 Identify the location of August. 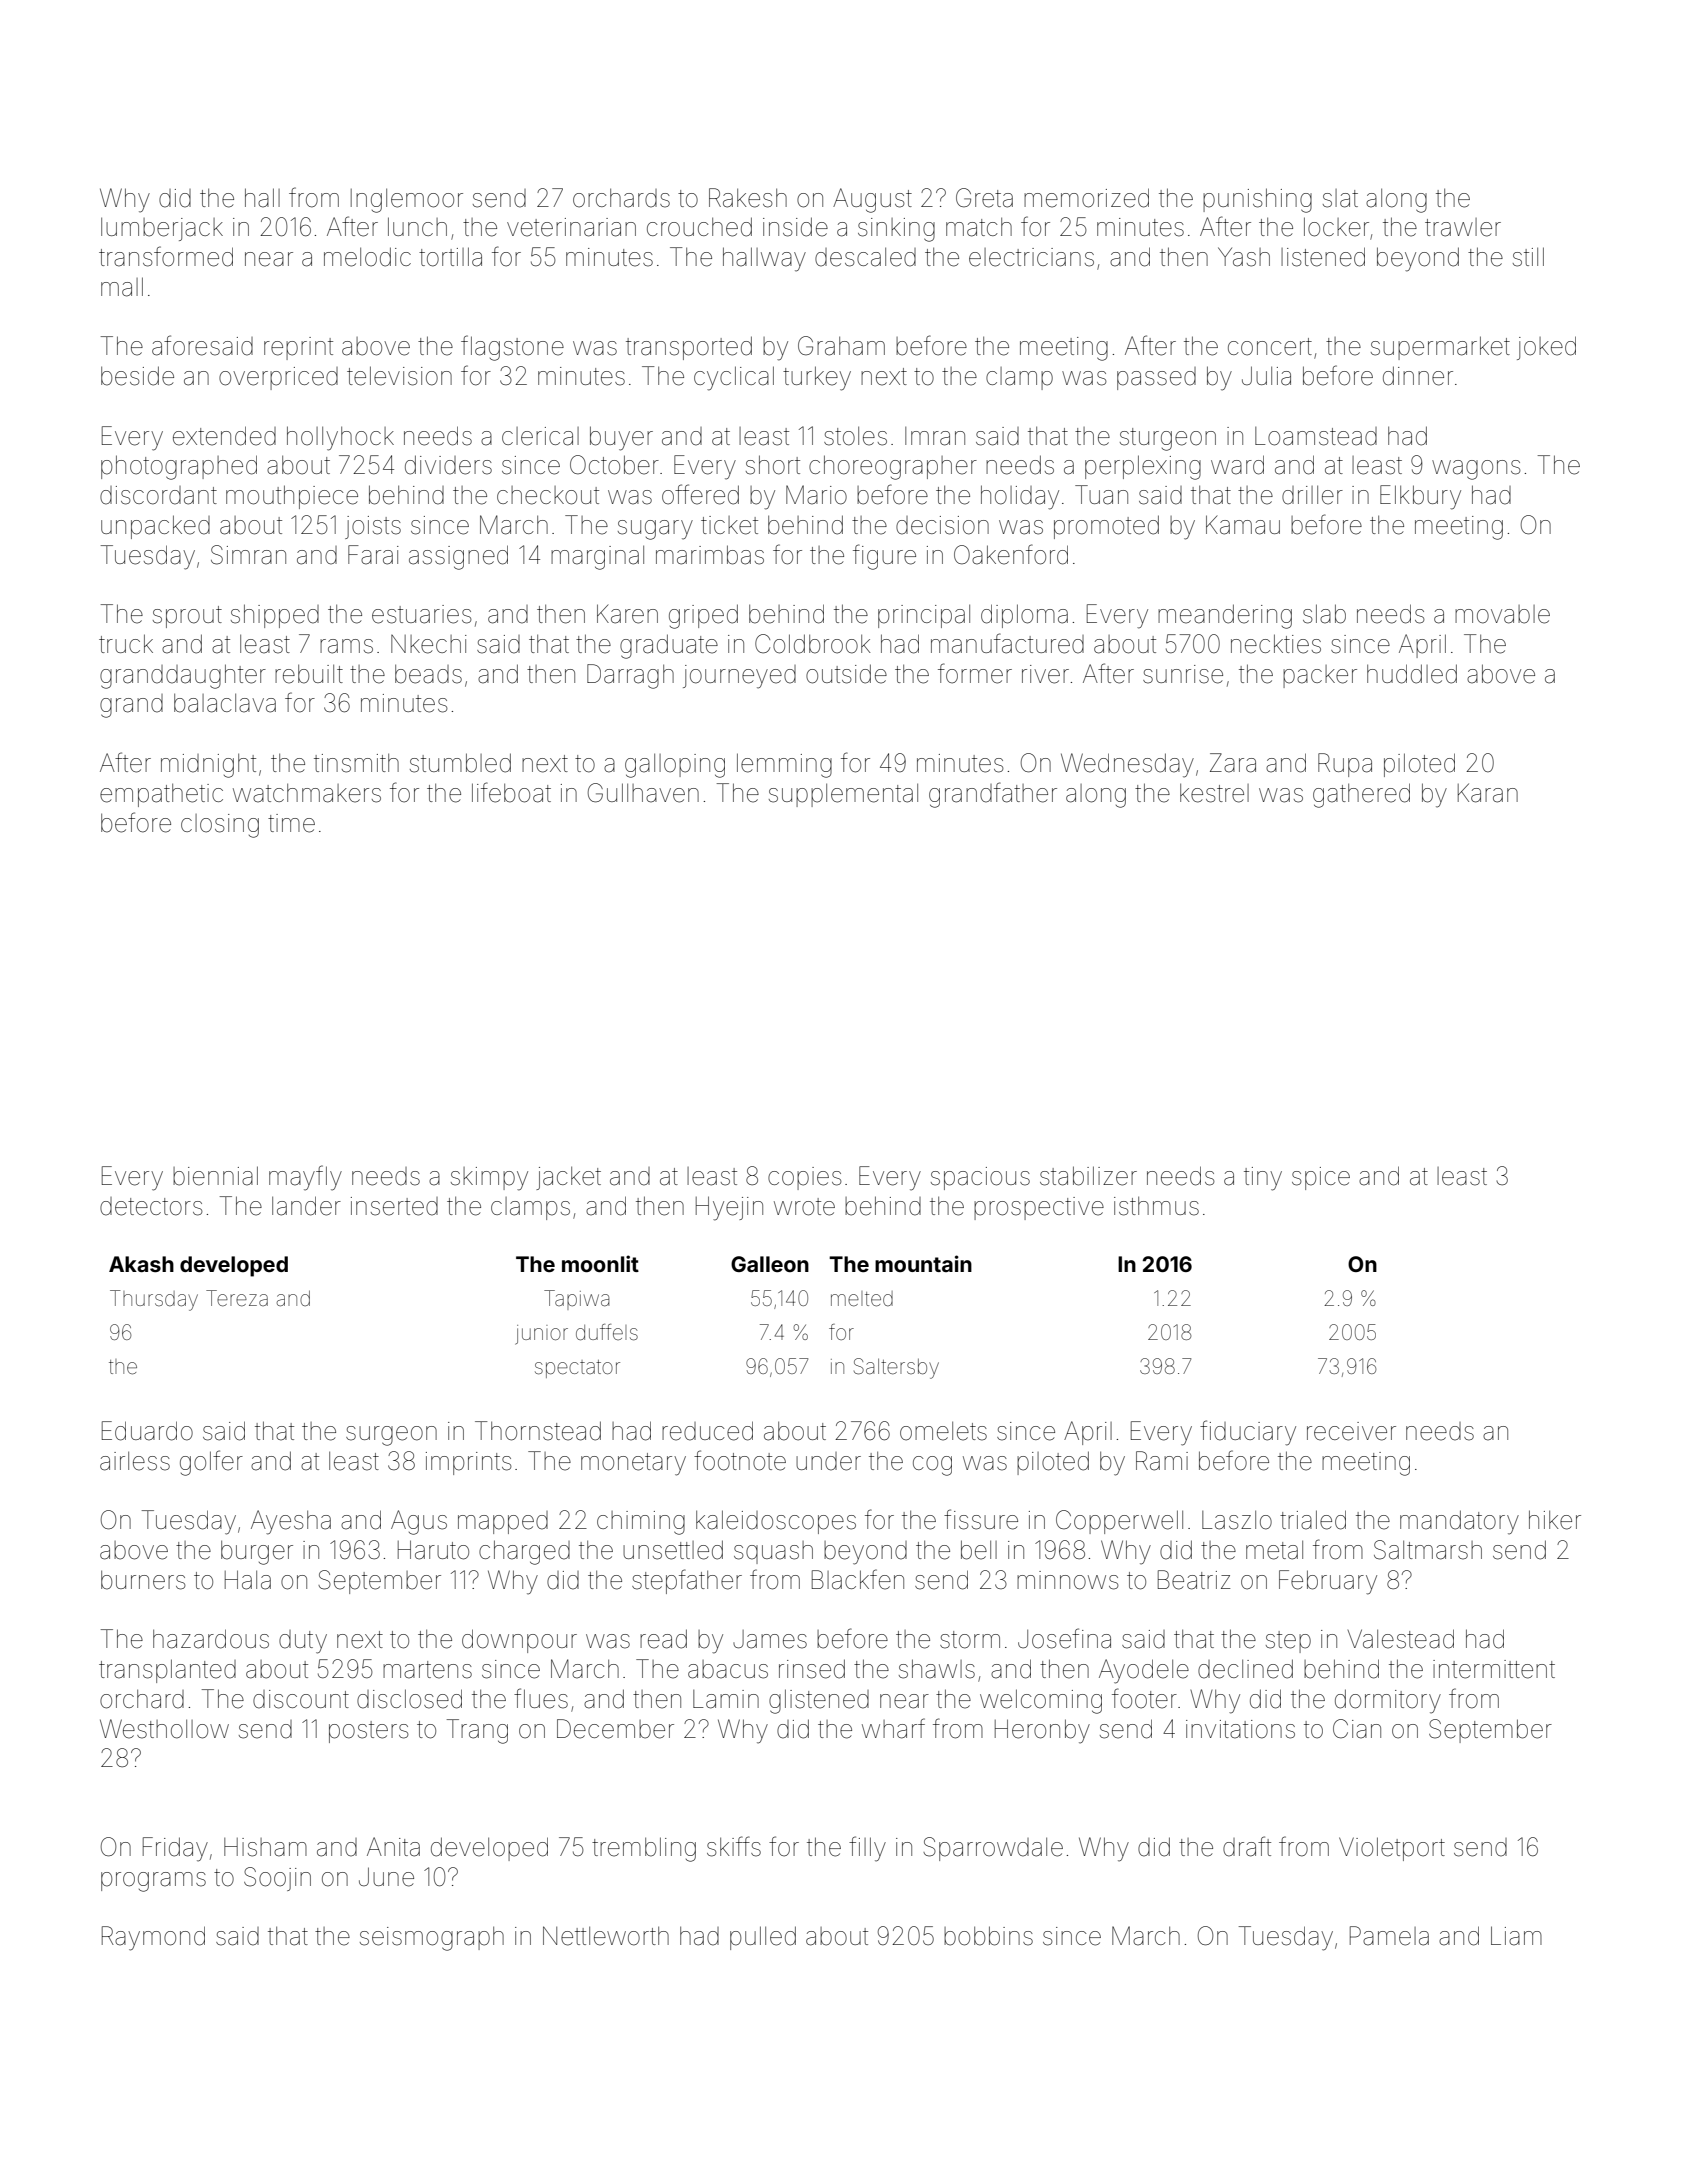
(872, 200).
